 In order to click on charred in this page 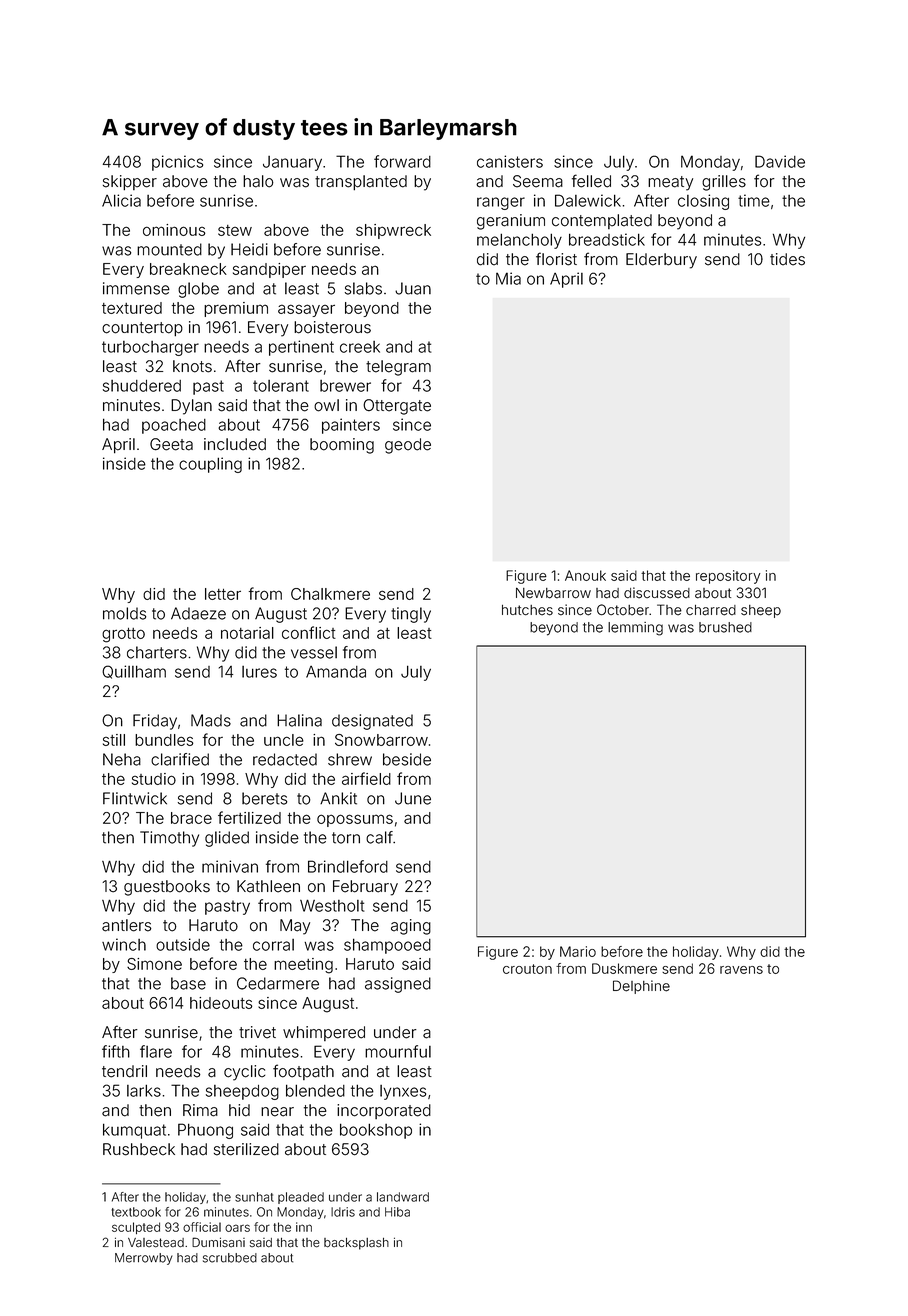, I will do `click(711, 610)`.
